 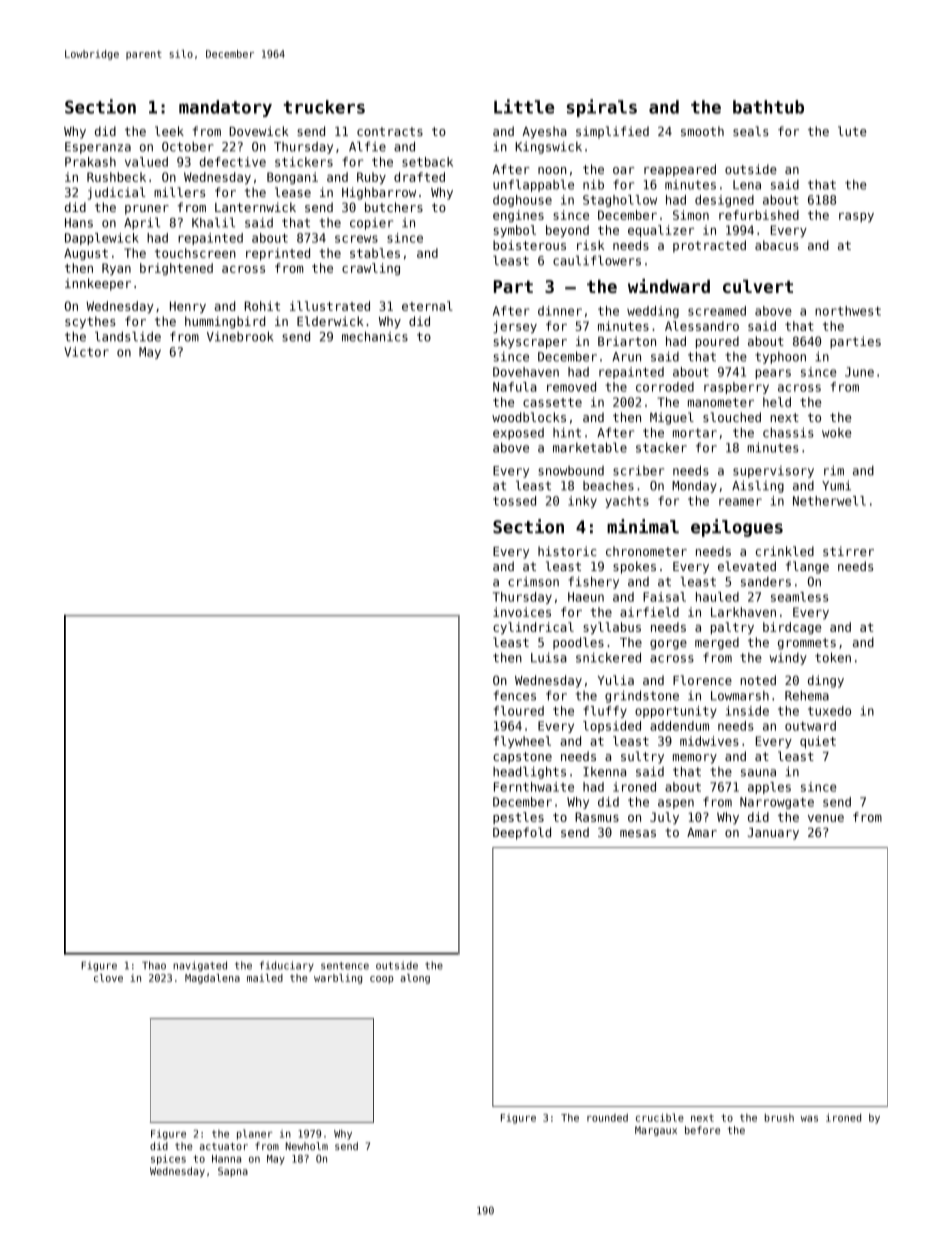 What do you see at coordinates (524, 106) in the screenshot?
I see `Little` at bounding box center [524, 106].
